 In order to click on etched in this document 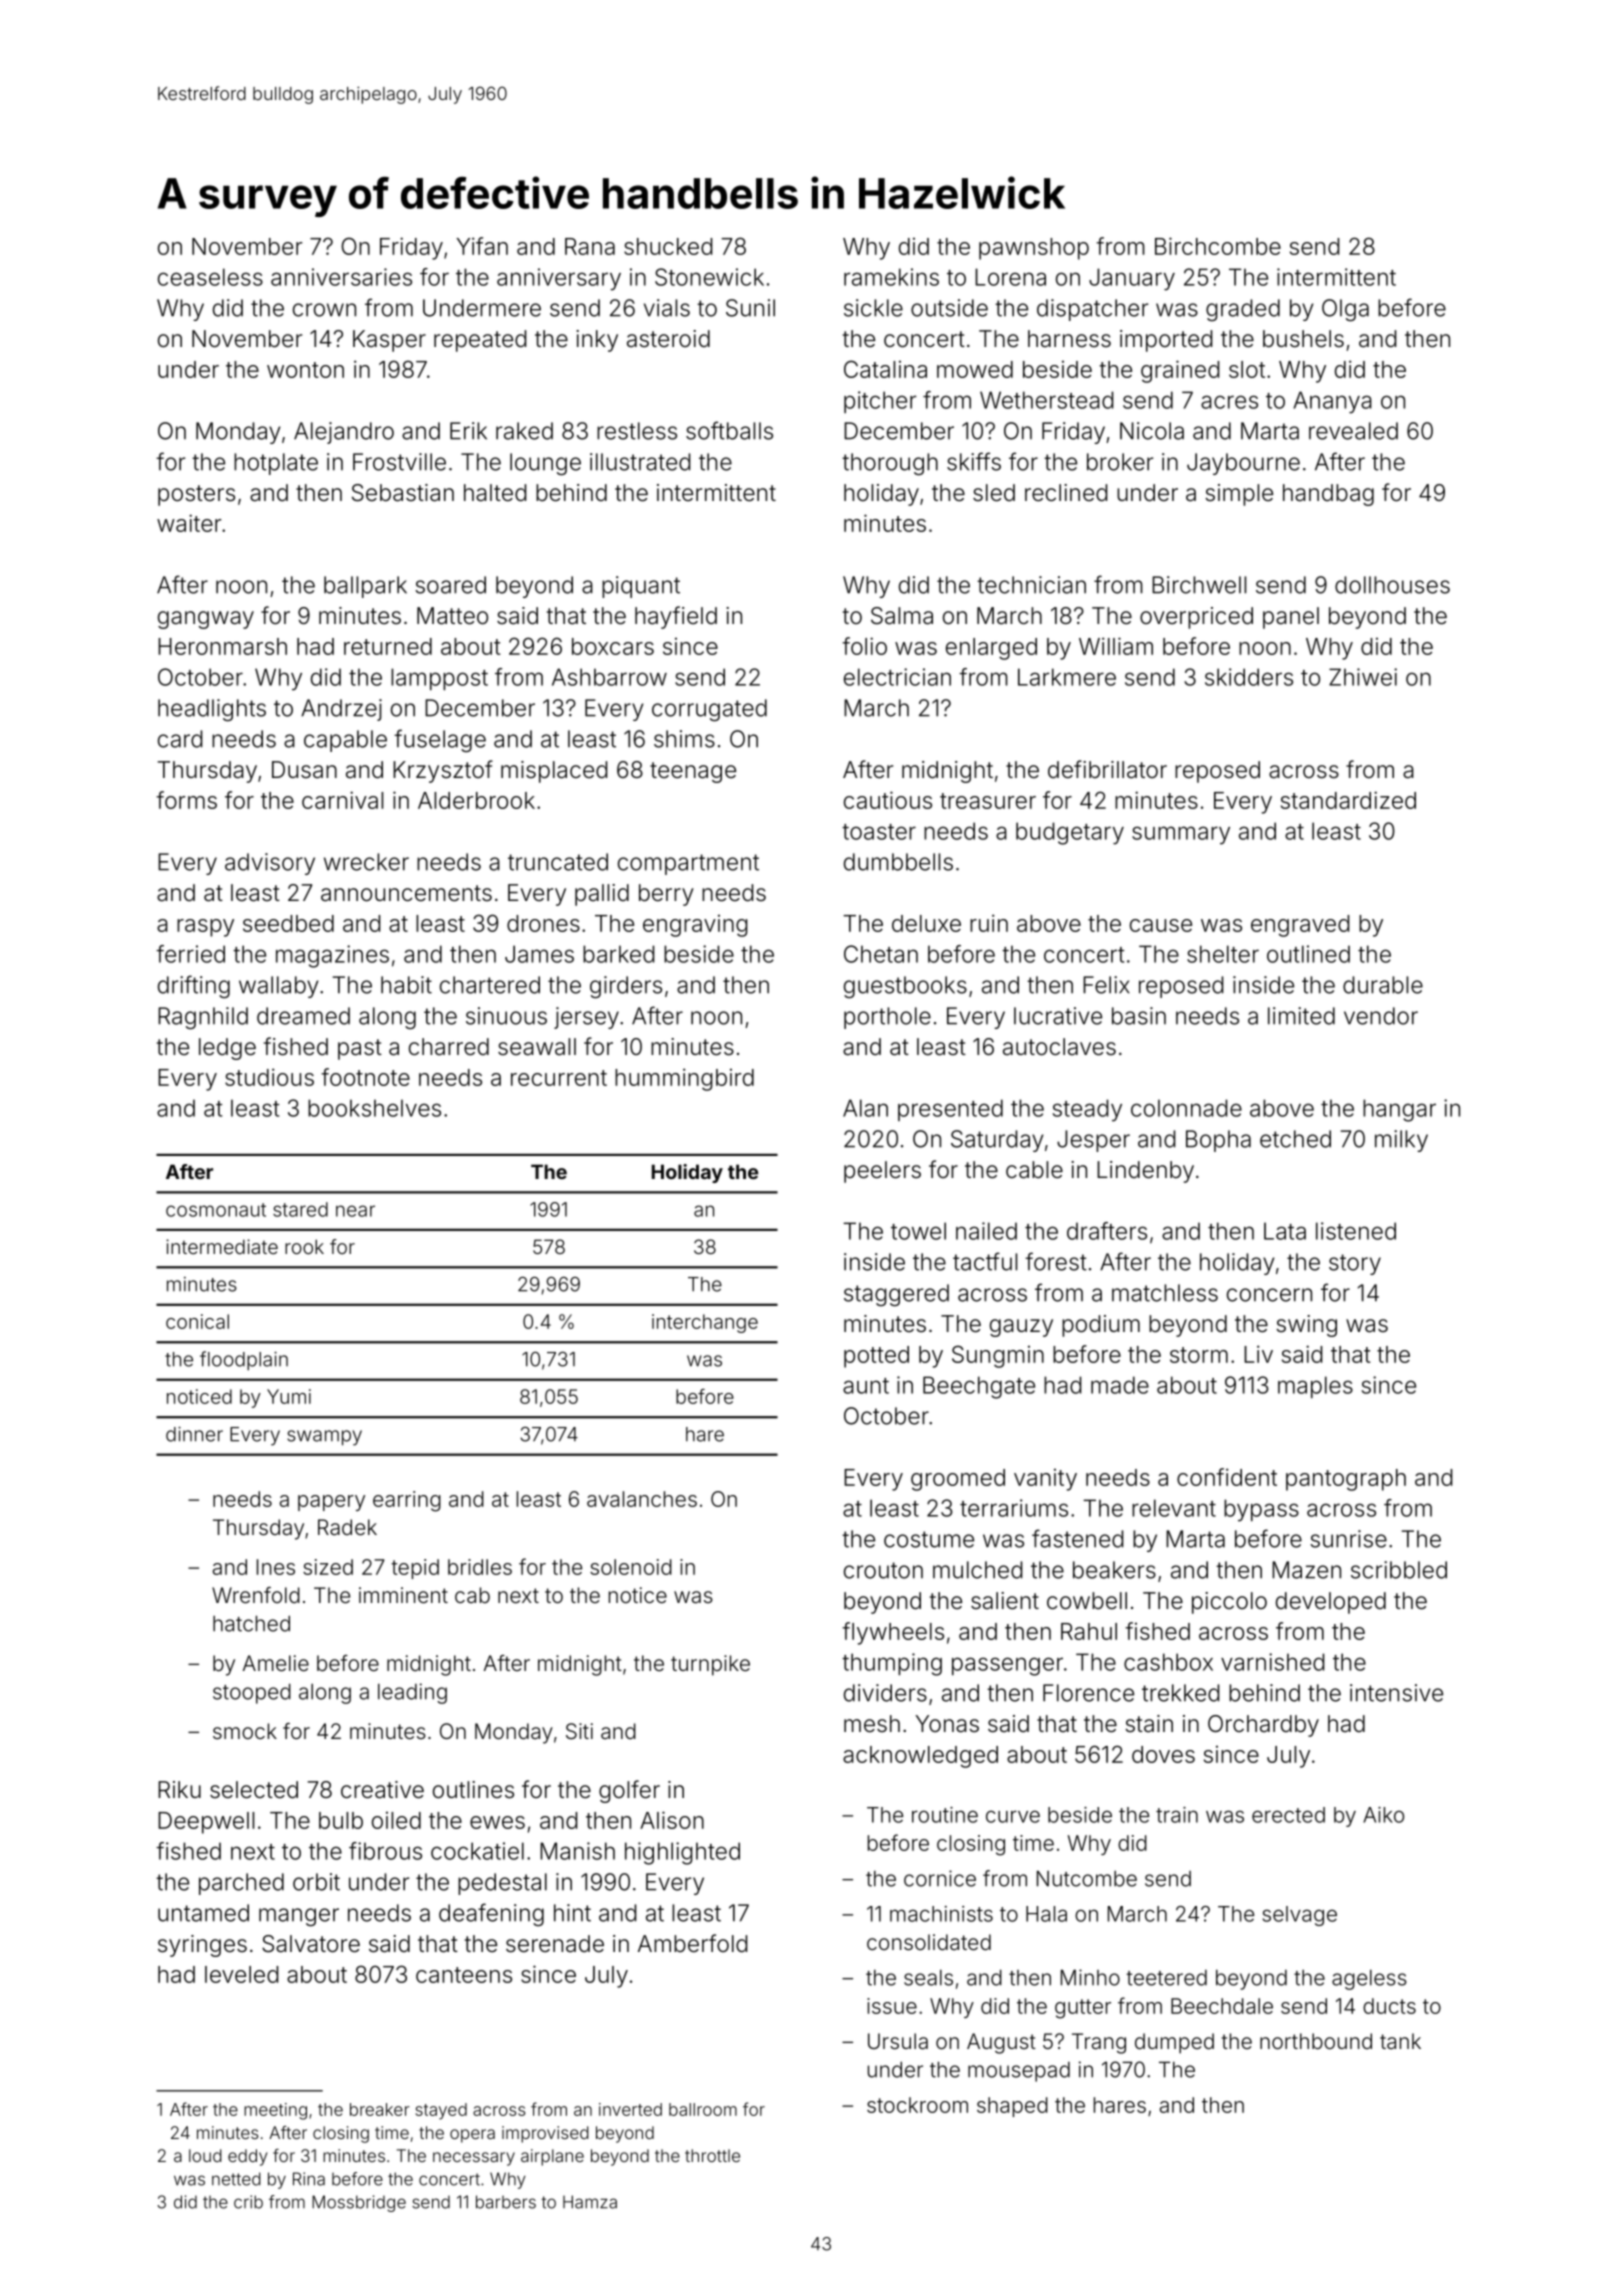, I will do `click(1295, 1139)`.
